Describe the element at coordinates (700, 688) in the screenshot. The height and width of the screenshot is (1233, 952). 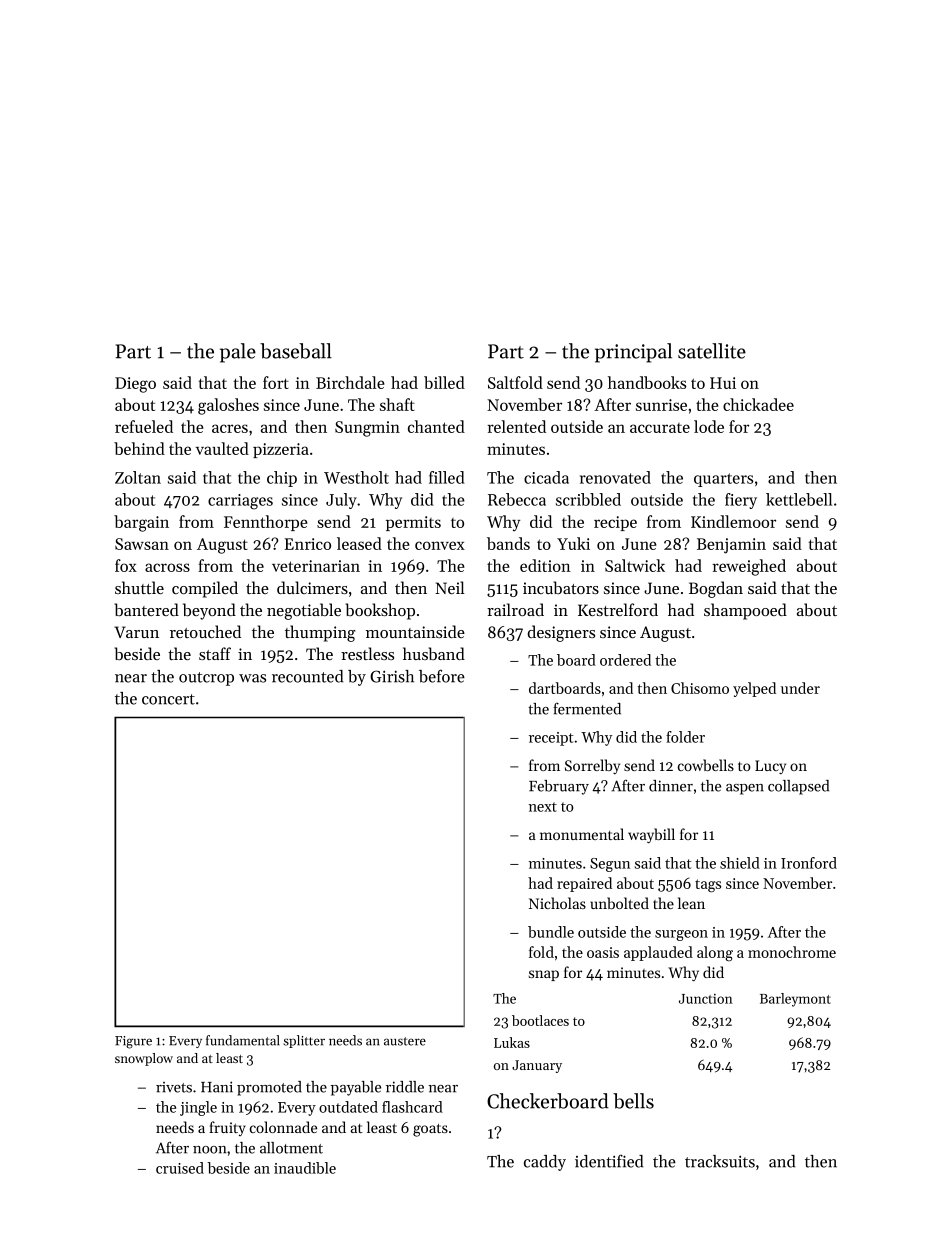
I see `Chisomo` at that location.
